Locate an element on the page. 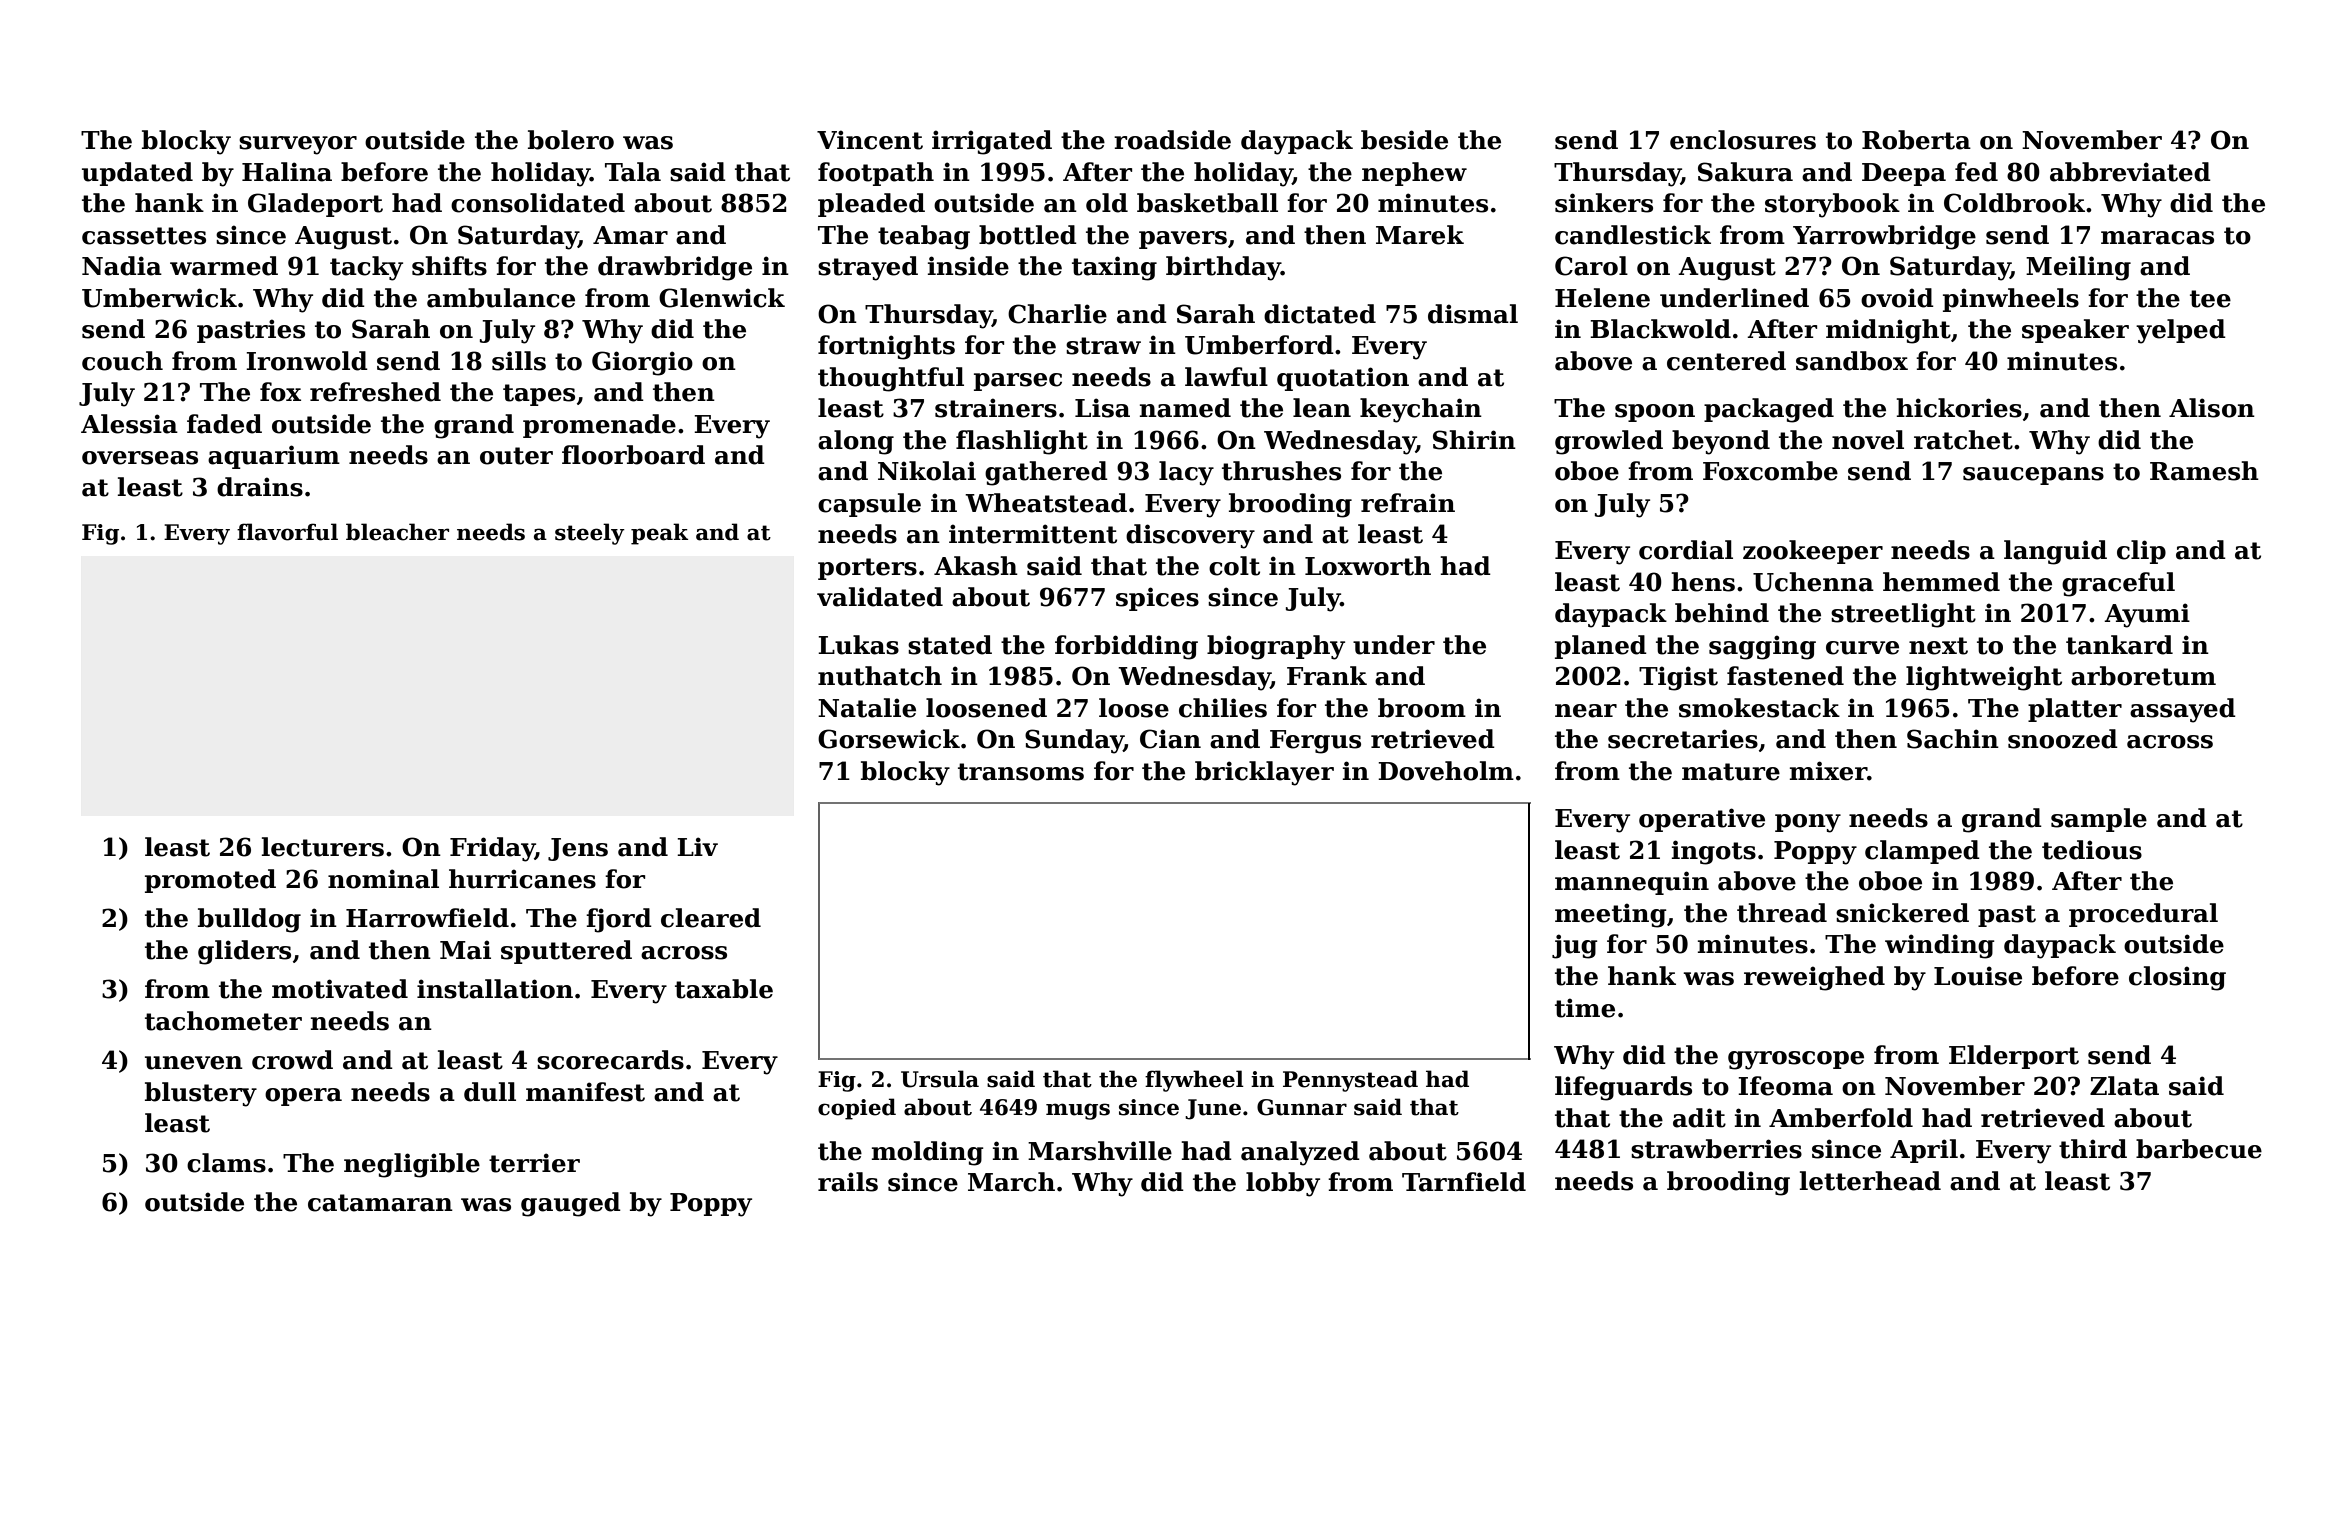 Image resolution: width=2348 pixels, height=1519 pixels. Ursula is located at coordinates (940, 1079).
